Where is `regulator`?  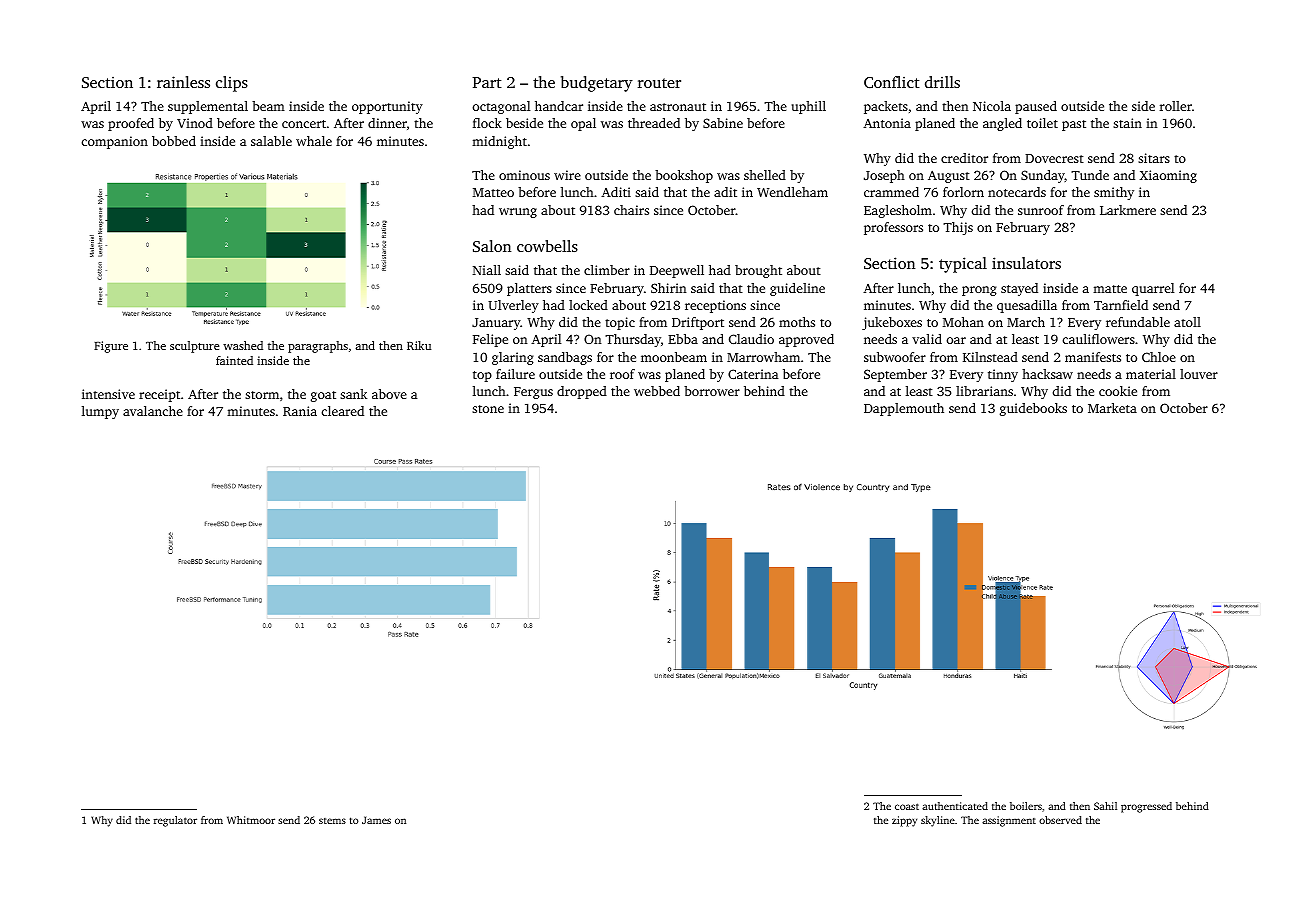
regulator is located at coordinates (175, 821).
